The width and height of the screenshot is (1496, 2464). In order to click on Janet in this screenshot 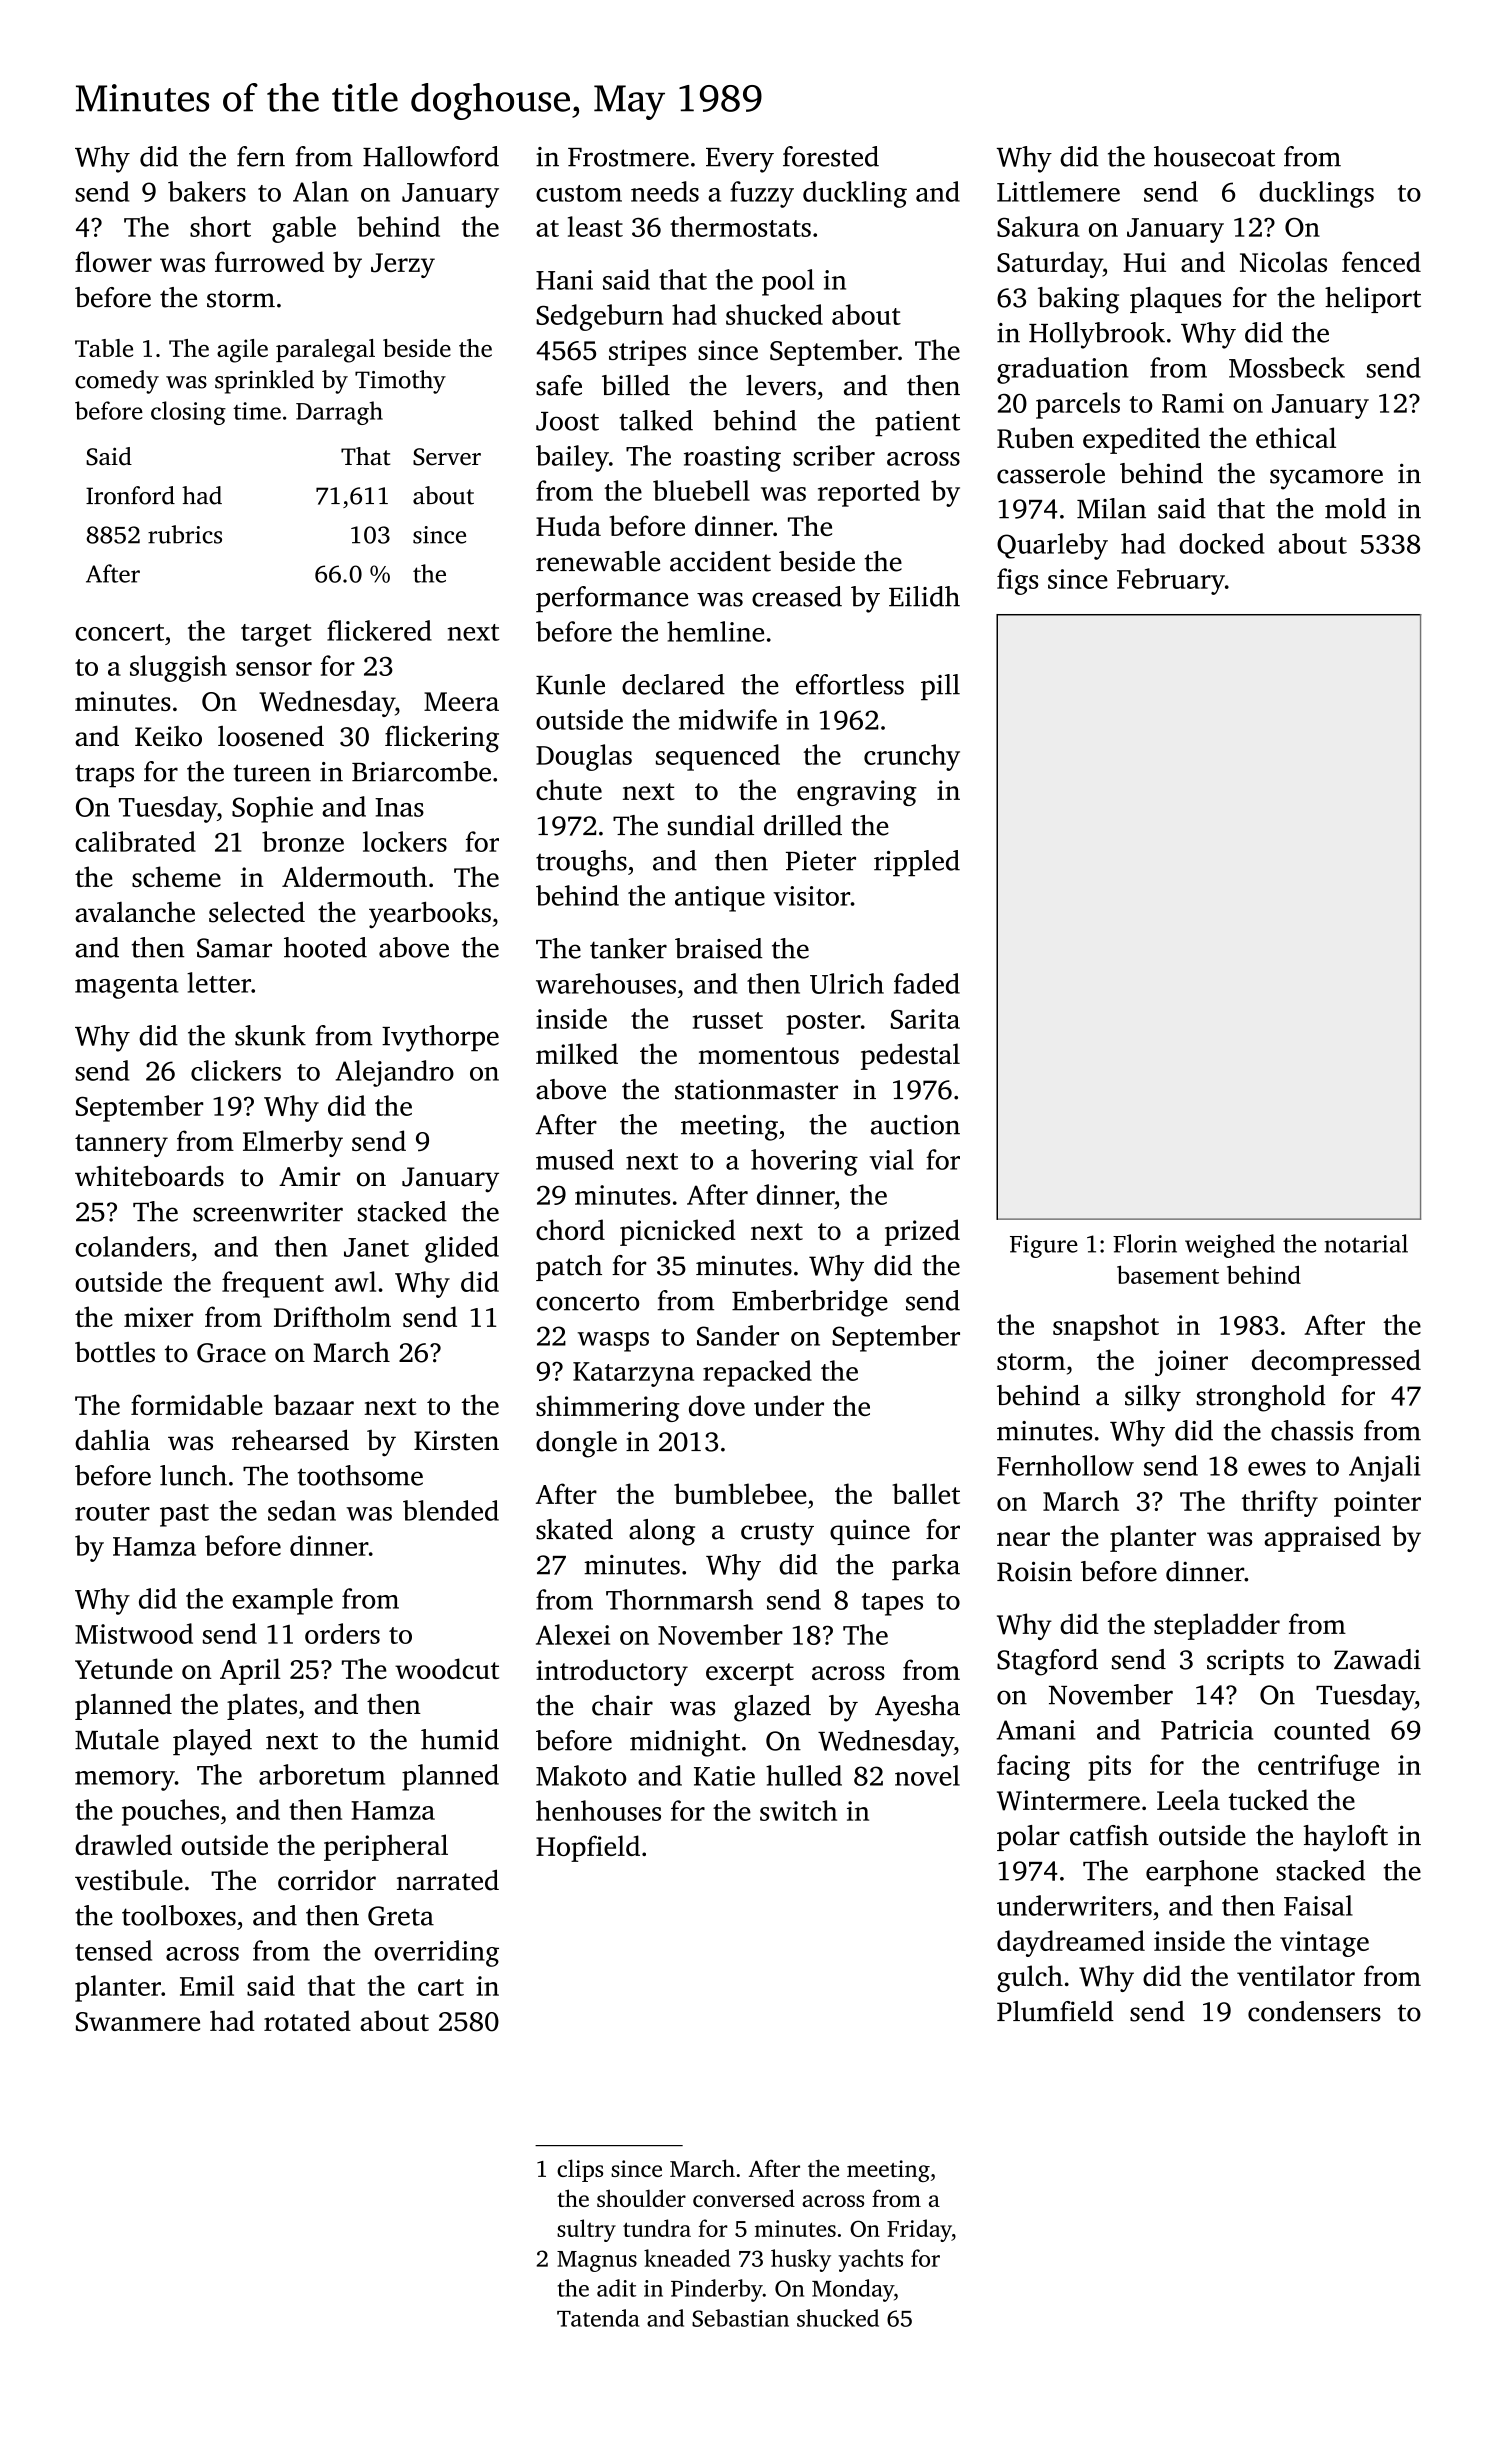, I will do `click(376, 1247)`.
